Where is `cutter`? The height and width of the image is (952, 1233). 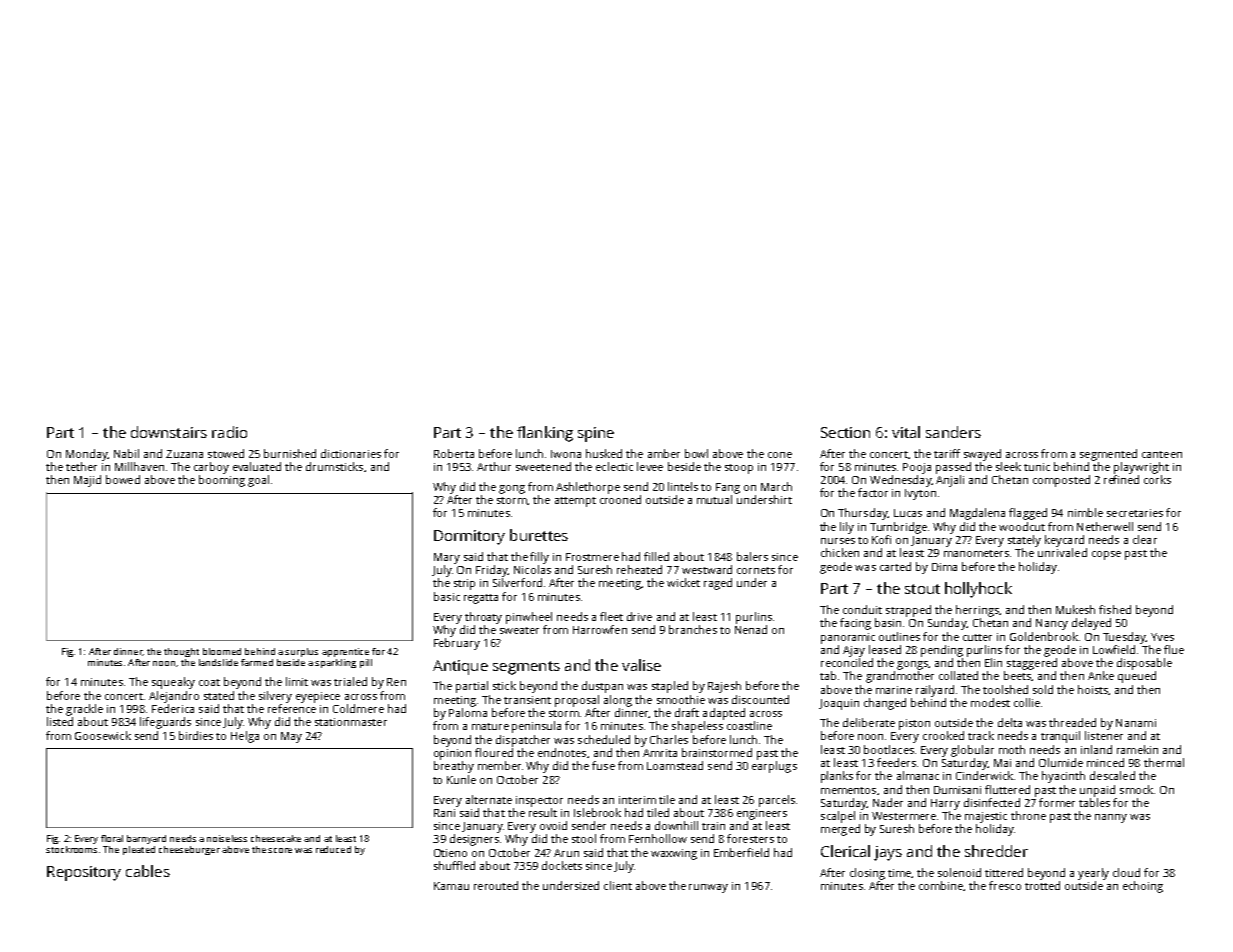 cutter is located at coordinates (977, 637).
